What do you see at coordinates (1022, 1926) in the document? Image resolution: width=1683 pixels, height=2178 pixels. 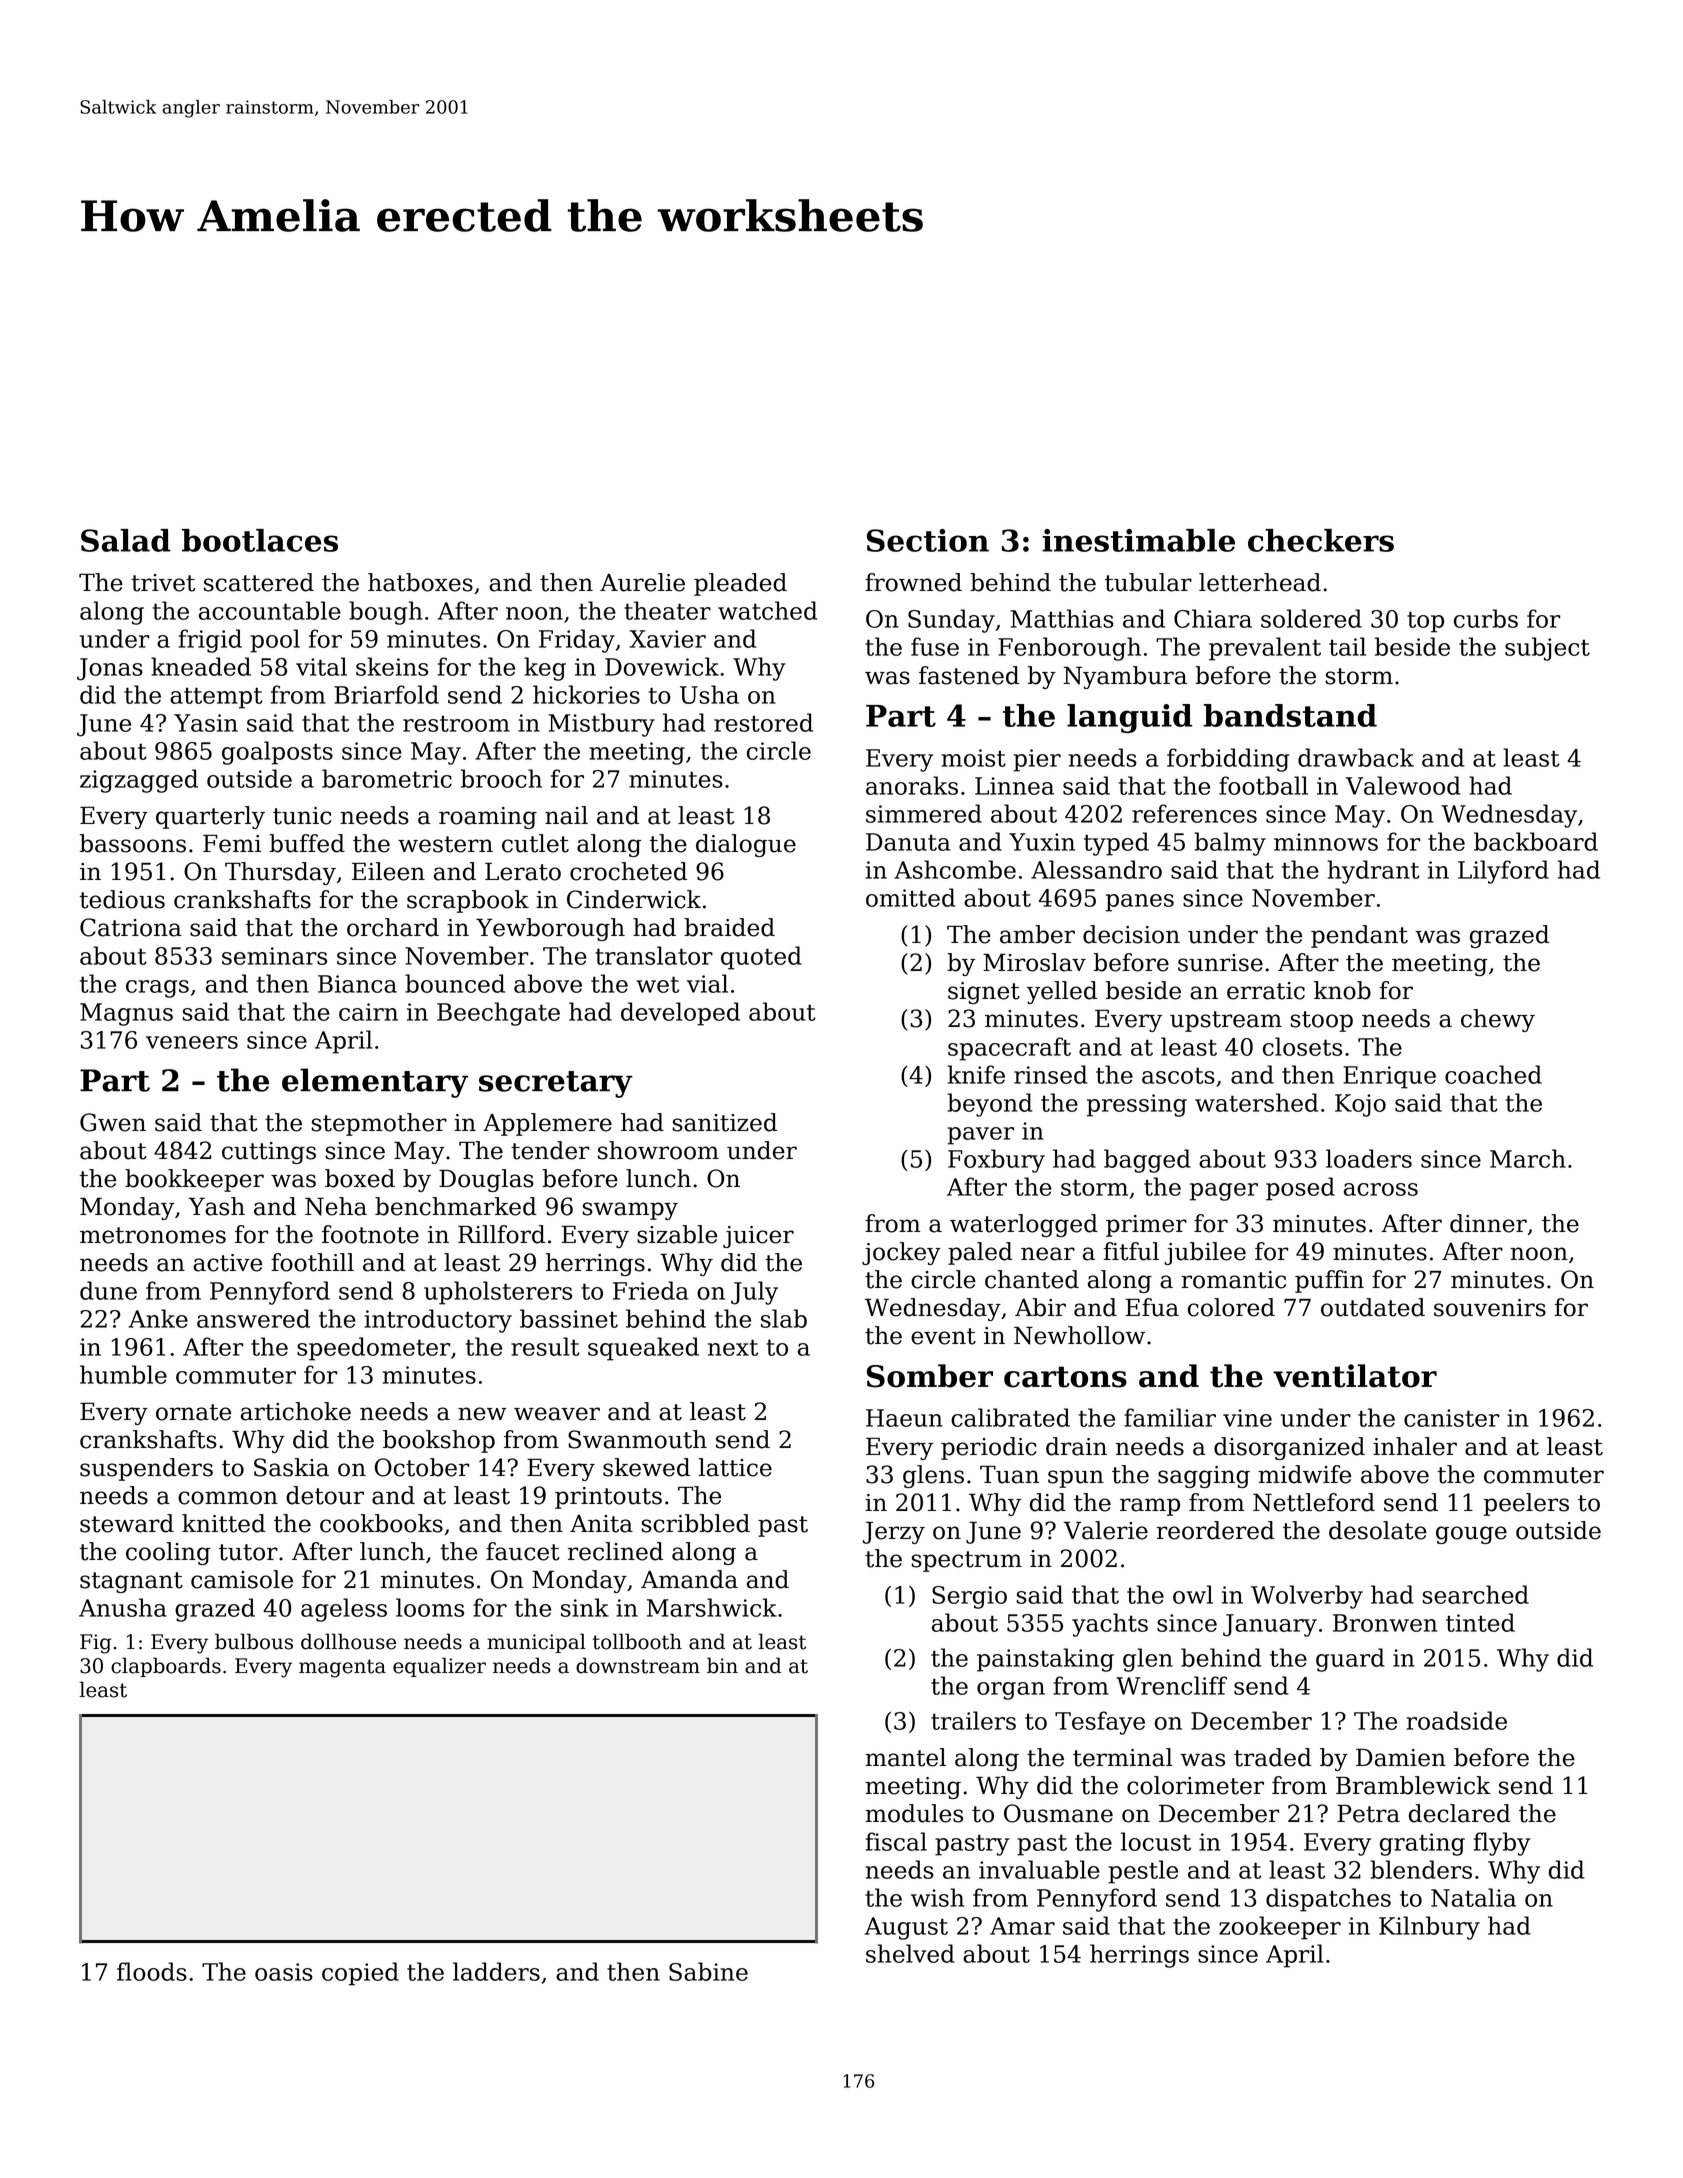 I see `Amar` at bounding box center [1022, 1926].
